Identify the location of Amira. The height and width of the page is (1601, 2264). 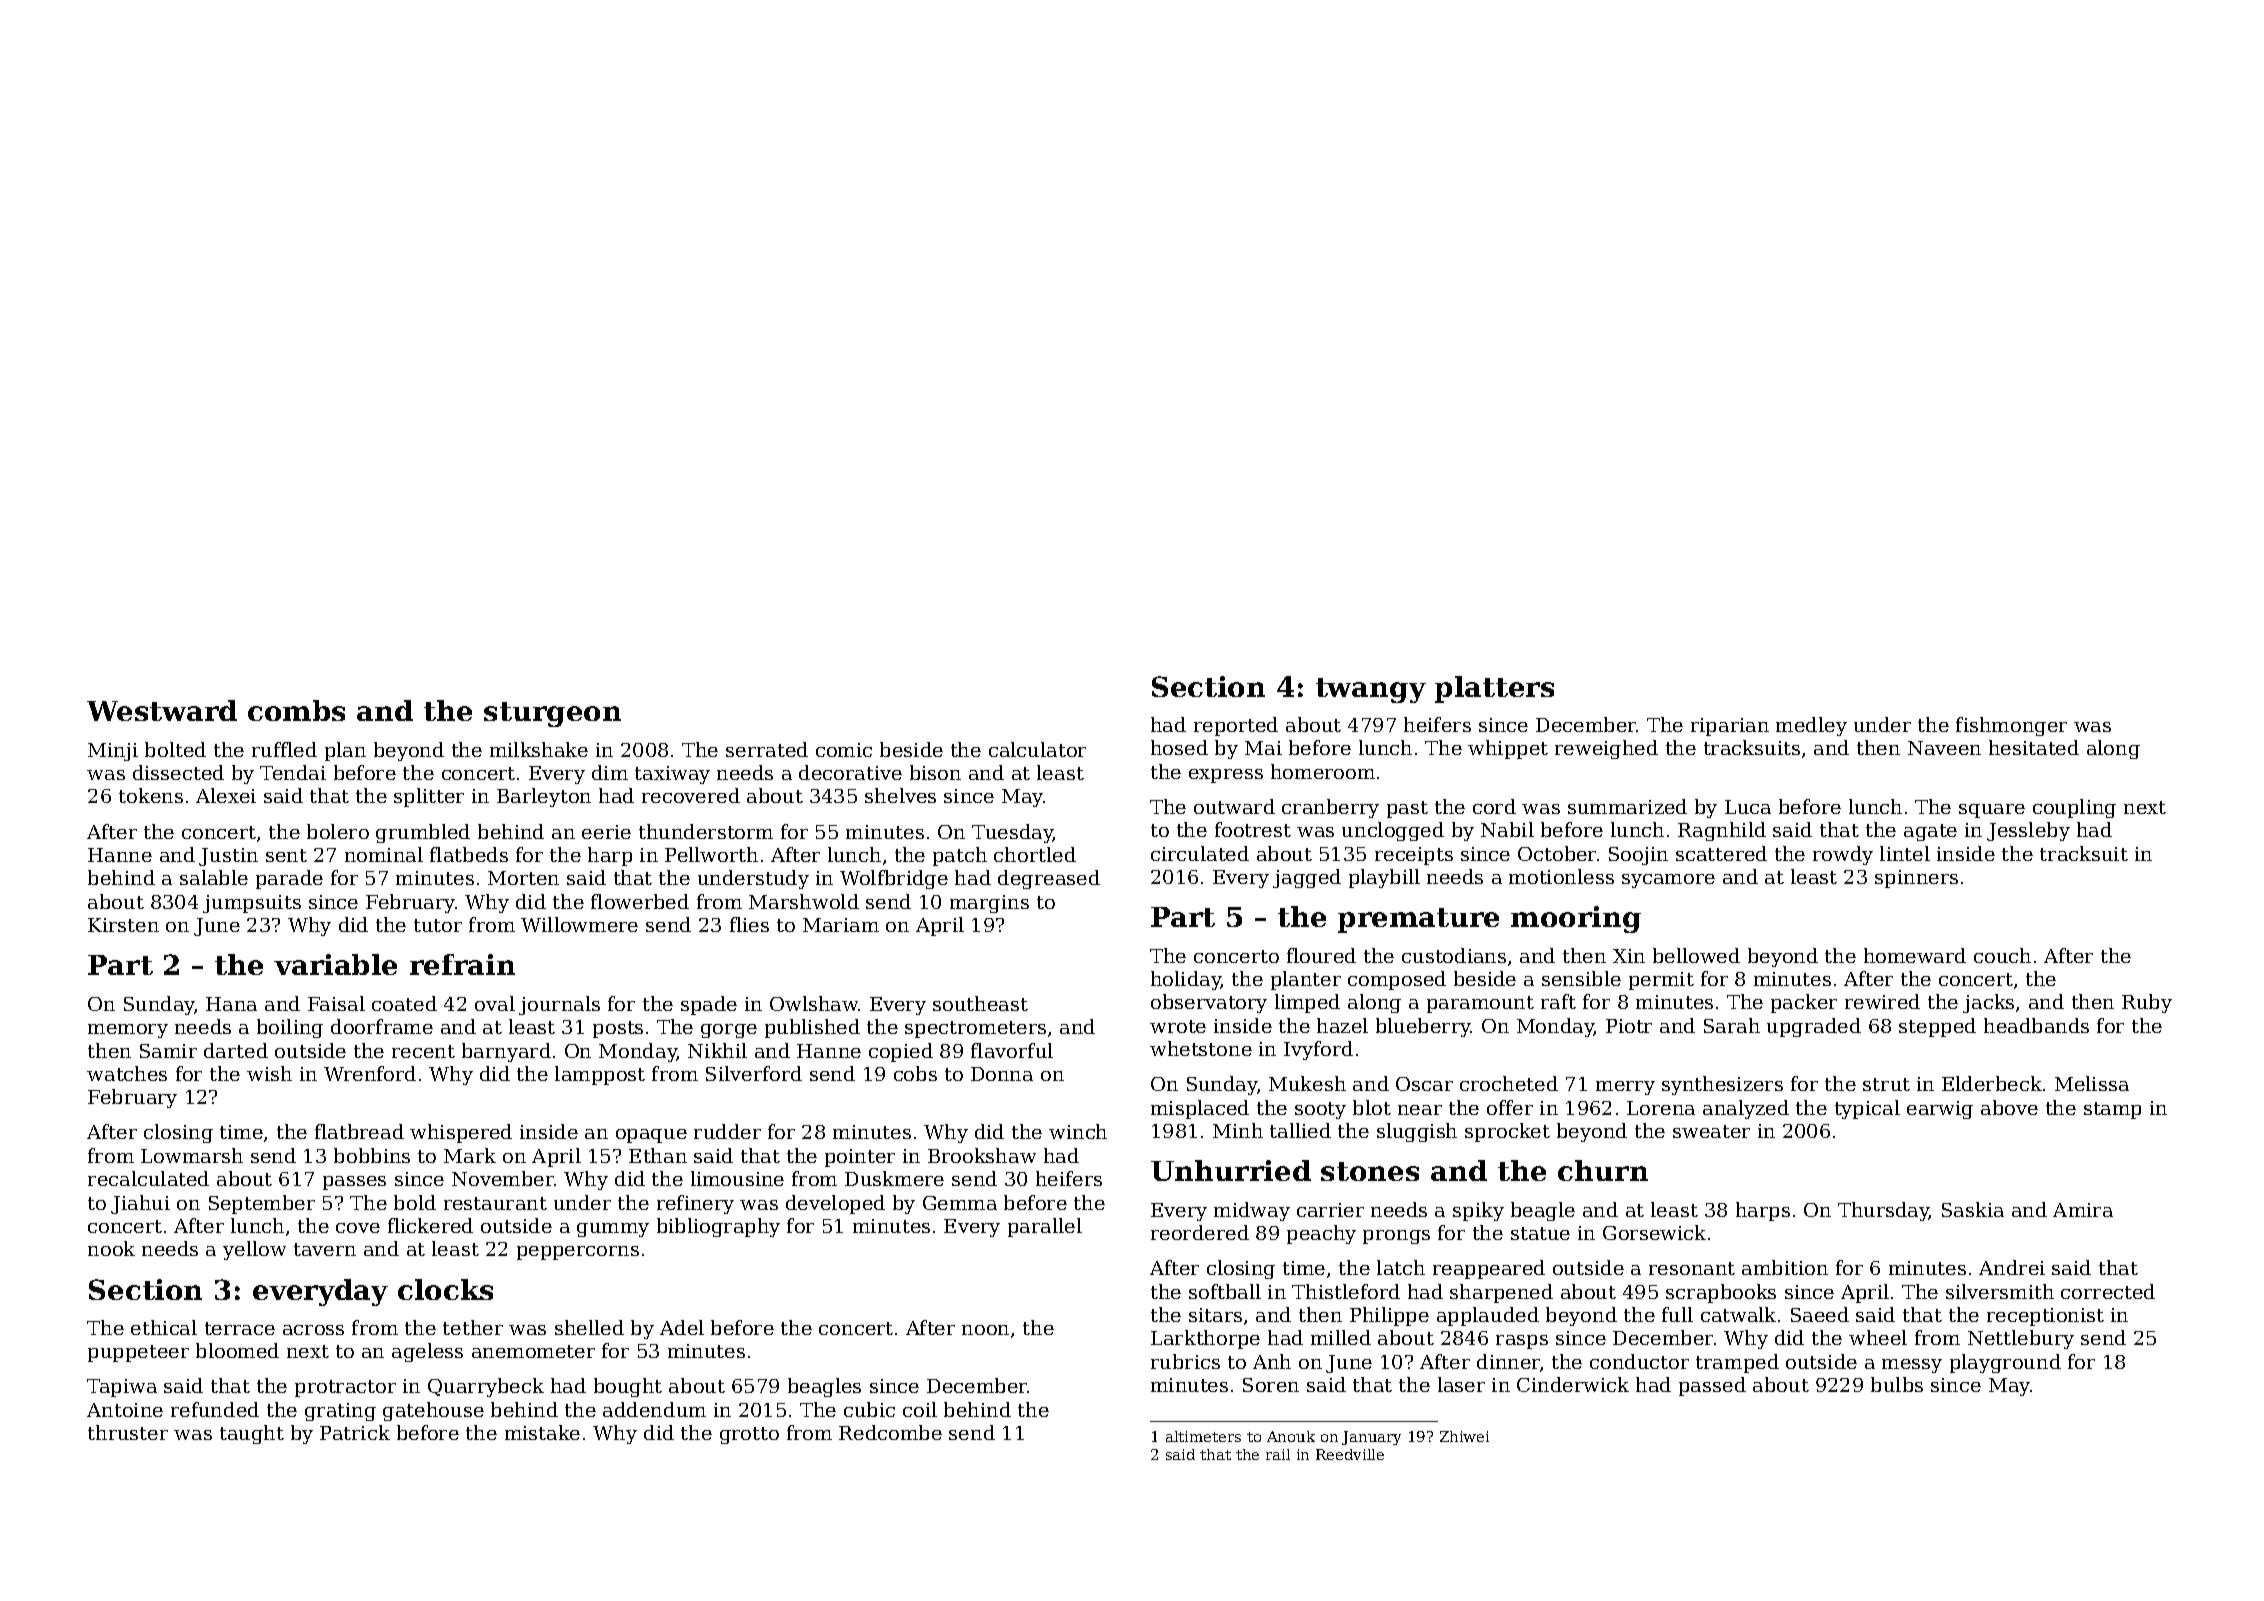
(2083, 1210).
